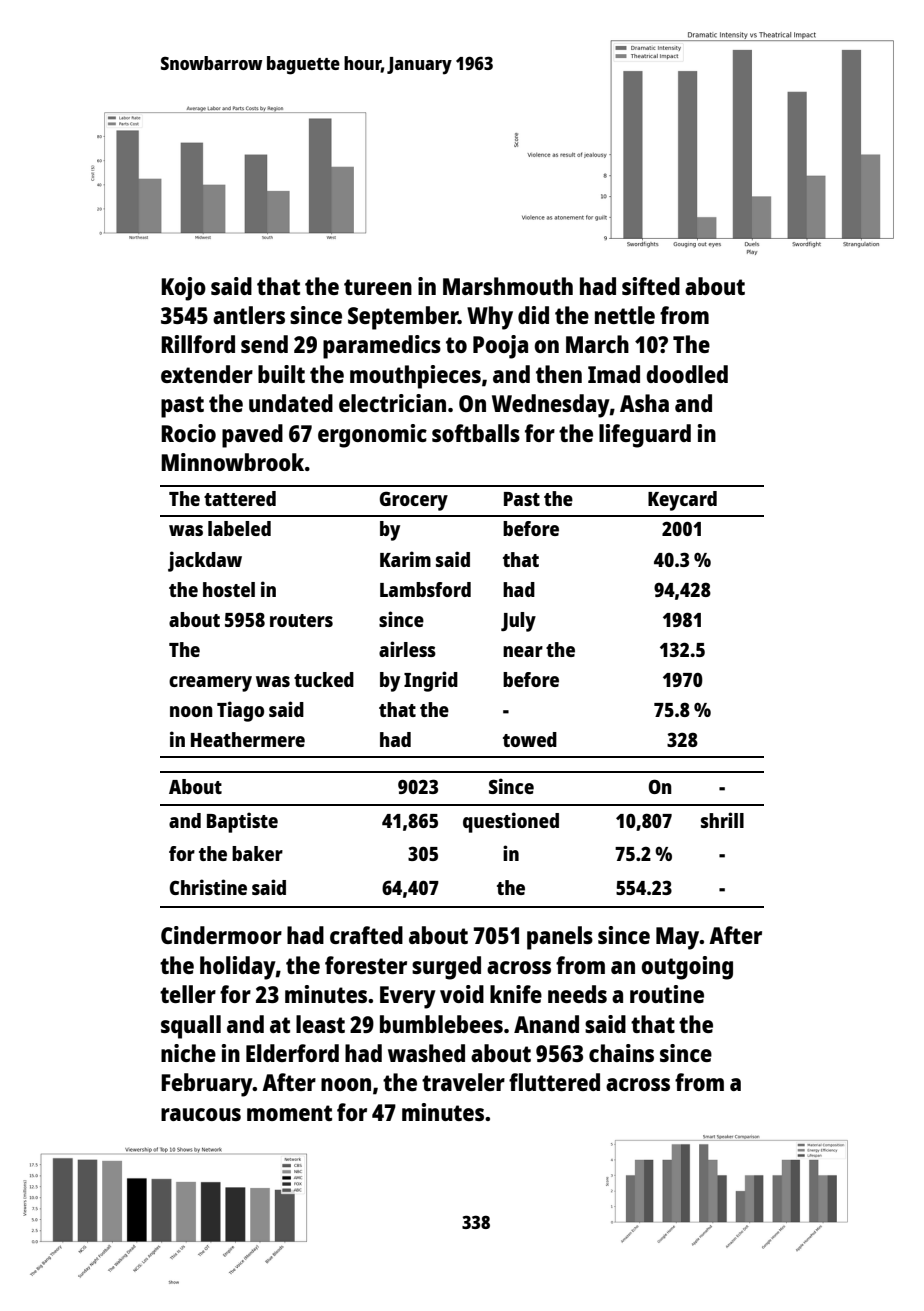 The image size is (924, 1311). I want to click on chains, so click(621, 1053).
